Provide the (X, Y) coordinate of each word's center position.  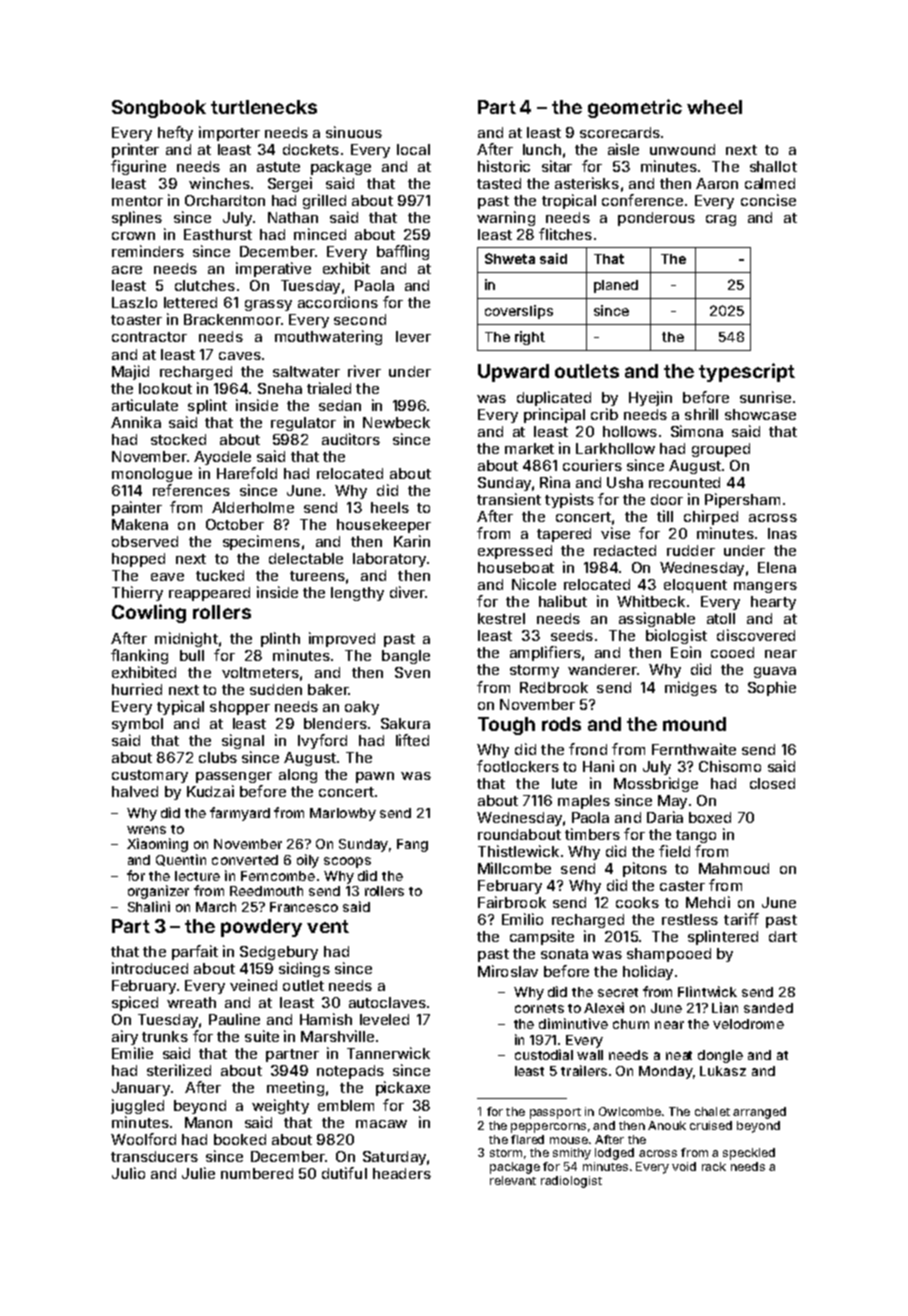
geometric (635, 108)
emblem (346, 1105)
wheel (714, 107)
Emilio (522, 919)
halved (135, 791)
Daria (665, 817)
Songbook (159, 109)
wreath (191, 1002)
